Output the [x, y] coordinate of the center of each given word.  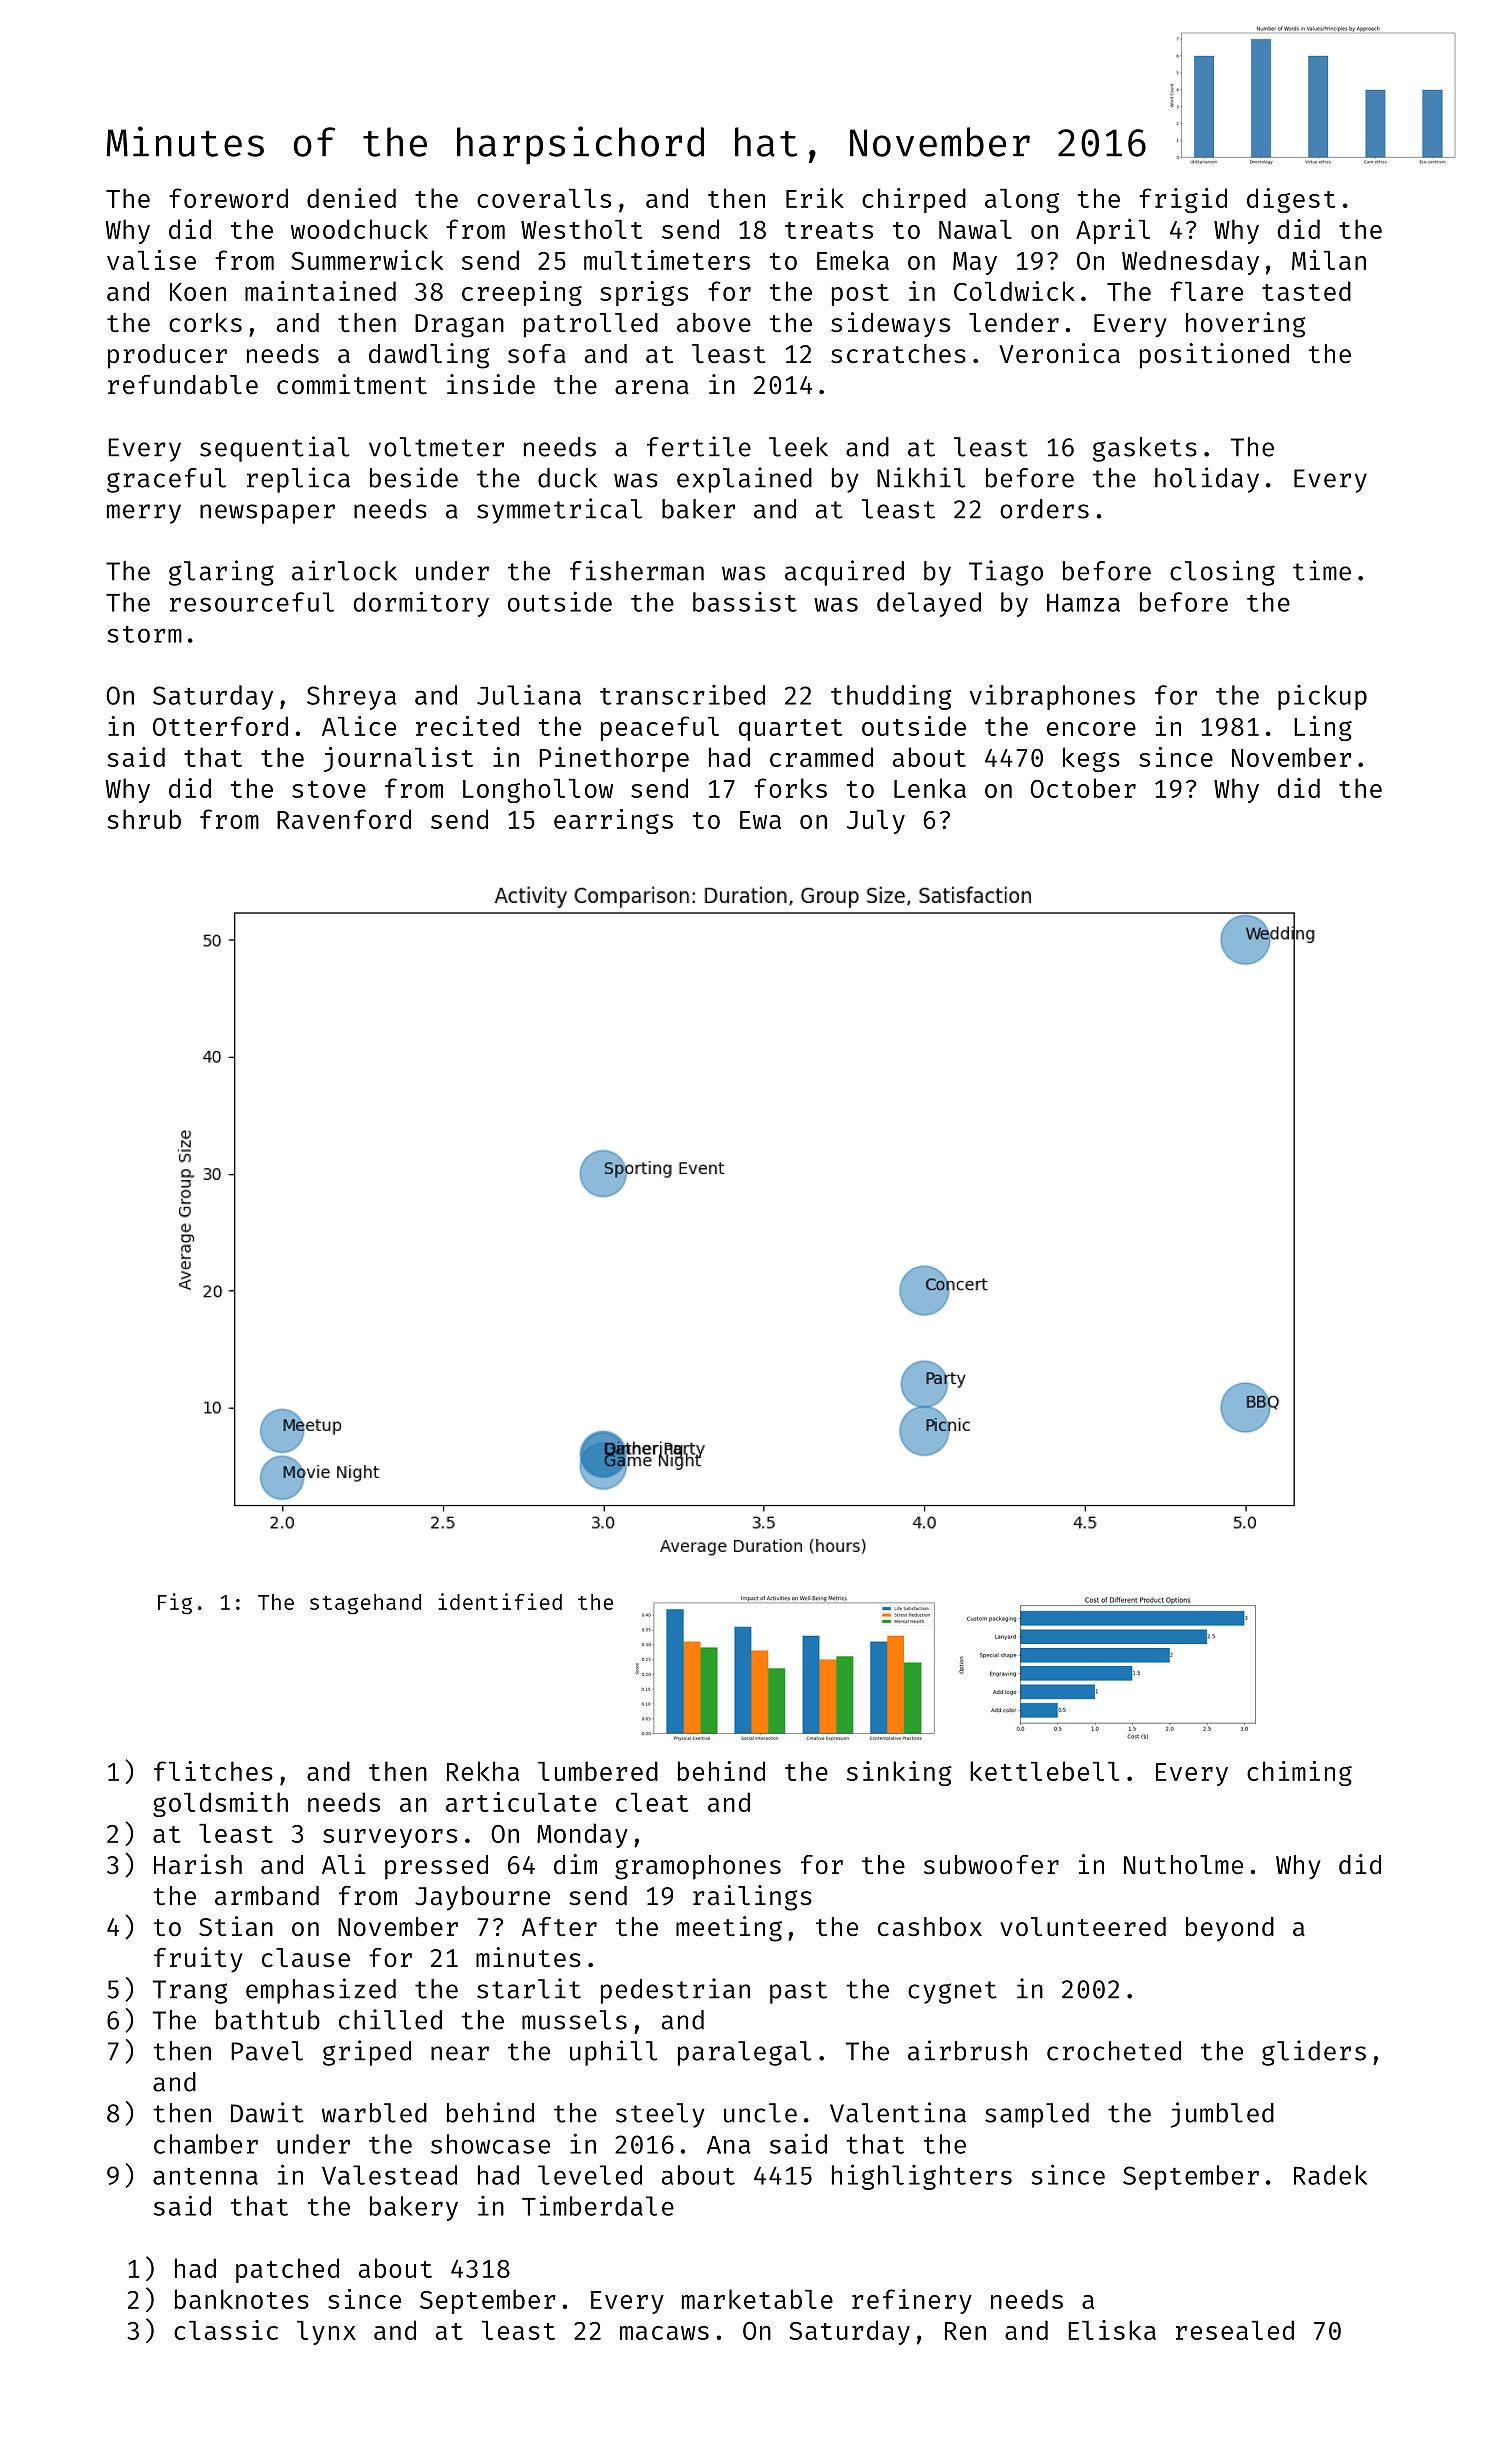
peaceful [660, 728]
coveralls [544, 198]
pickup [1322, 697]
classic [226, 2330]
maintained [320, 291]
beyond [1230, 1929]
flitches [213, 1771]
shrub [144, 819]
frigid [1183, 200]
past [798, 1992]
